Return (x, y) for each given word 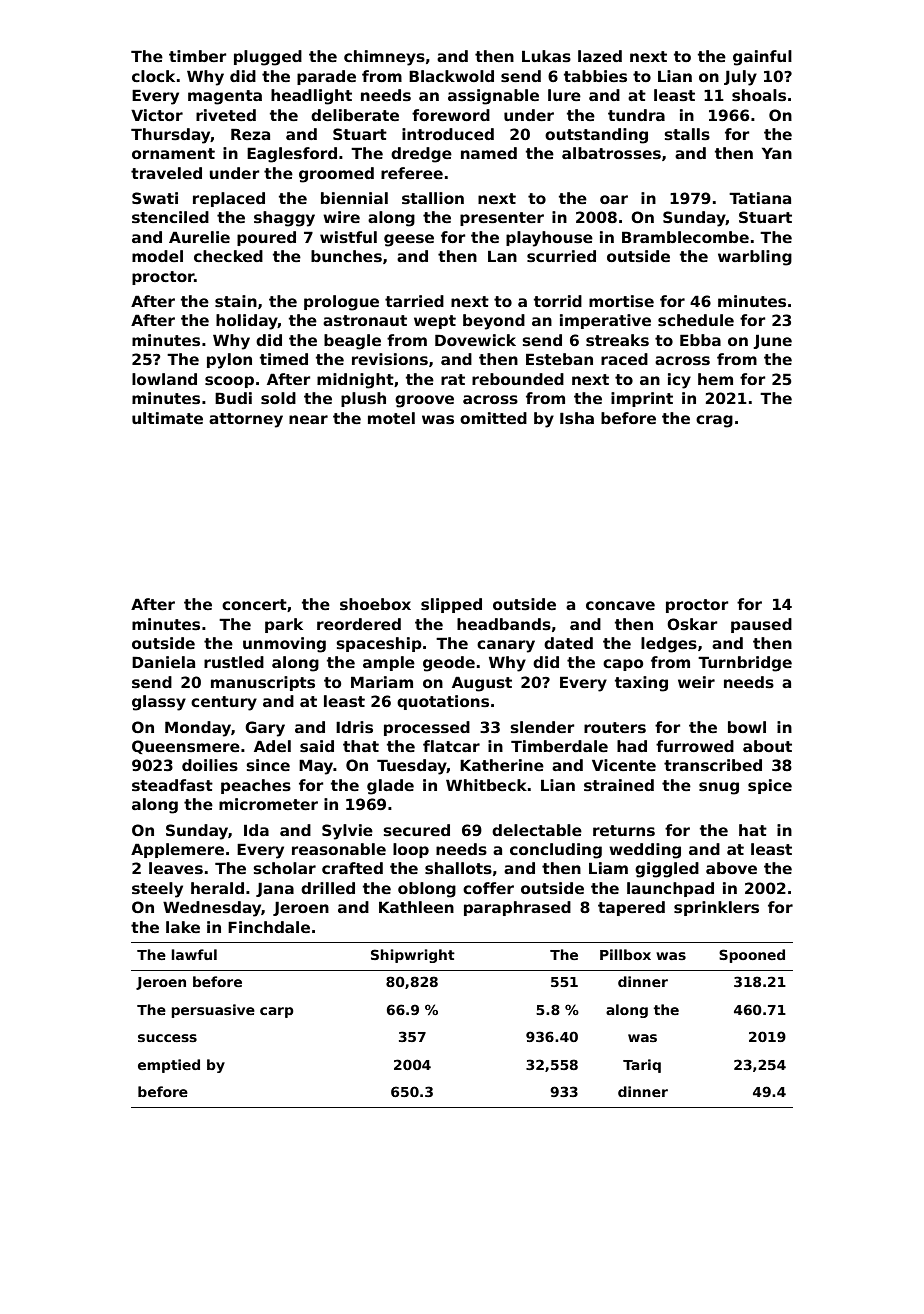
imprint (642, 399)
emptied (169, 1066)
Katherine (502, 765)
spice (770, 786)
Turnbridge (745, 664)
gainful (762, 58)
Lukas (546, 56)
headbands (504, 624)
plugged (268, 58)
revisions (390, 359)
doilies (210, 765)
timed (284, 359)
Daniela (163, 662)
